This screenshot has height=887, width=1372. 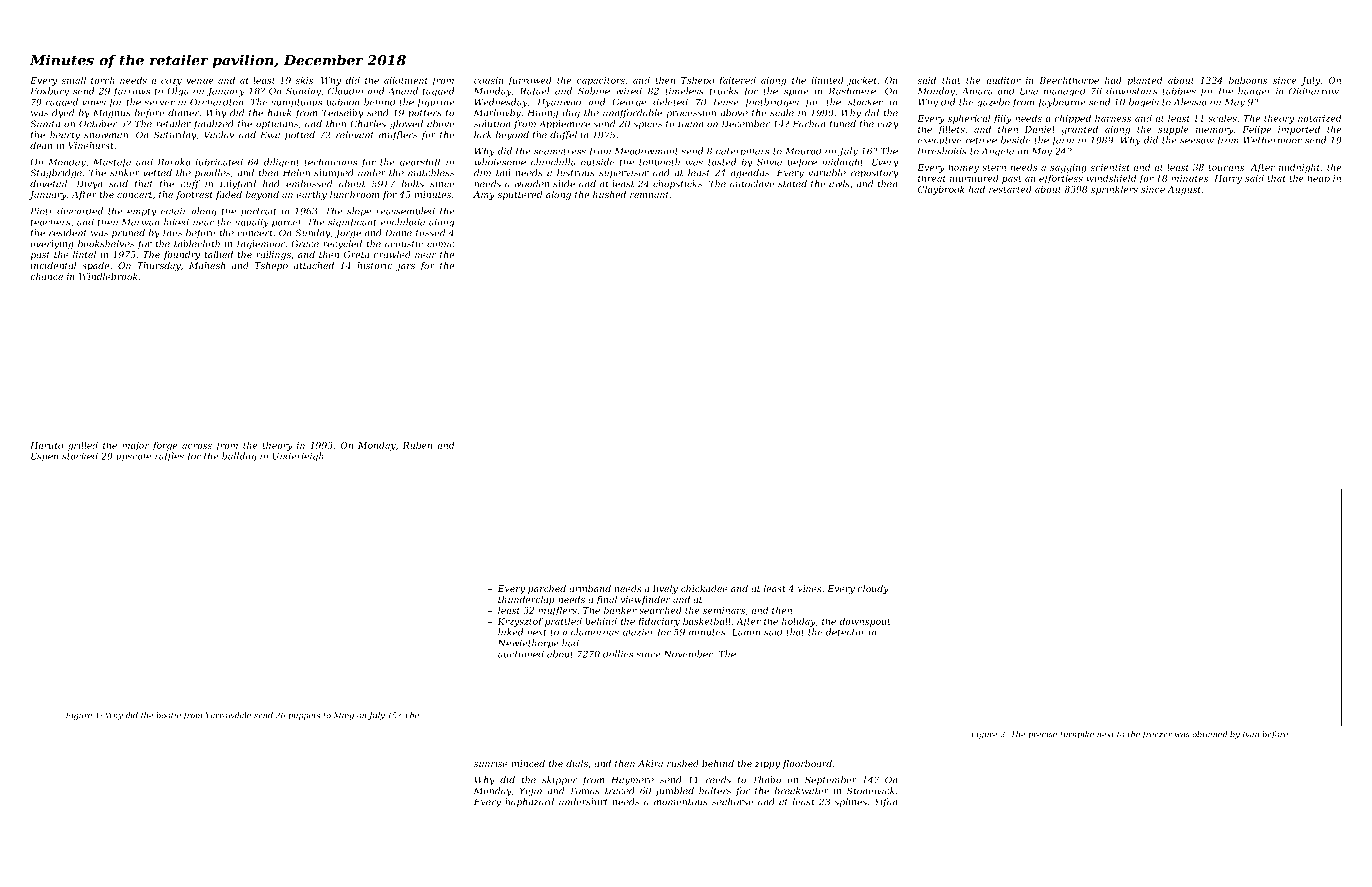 I want to click on Krzysztof, so click(x=520, y=622).
